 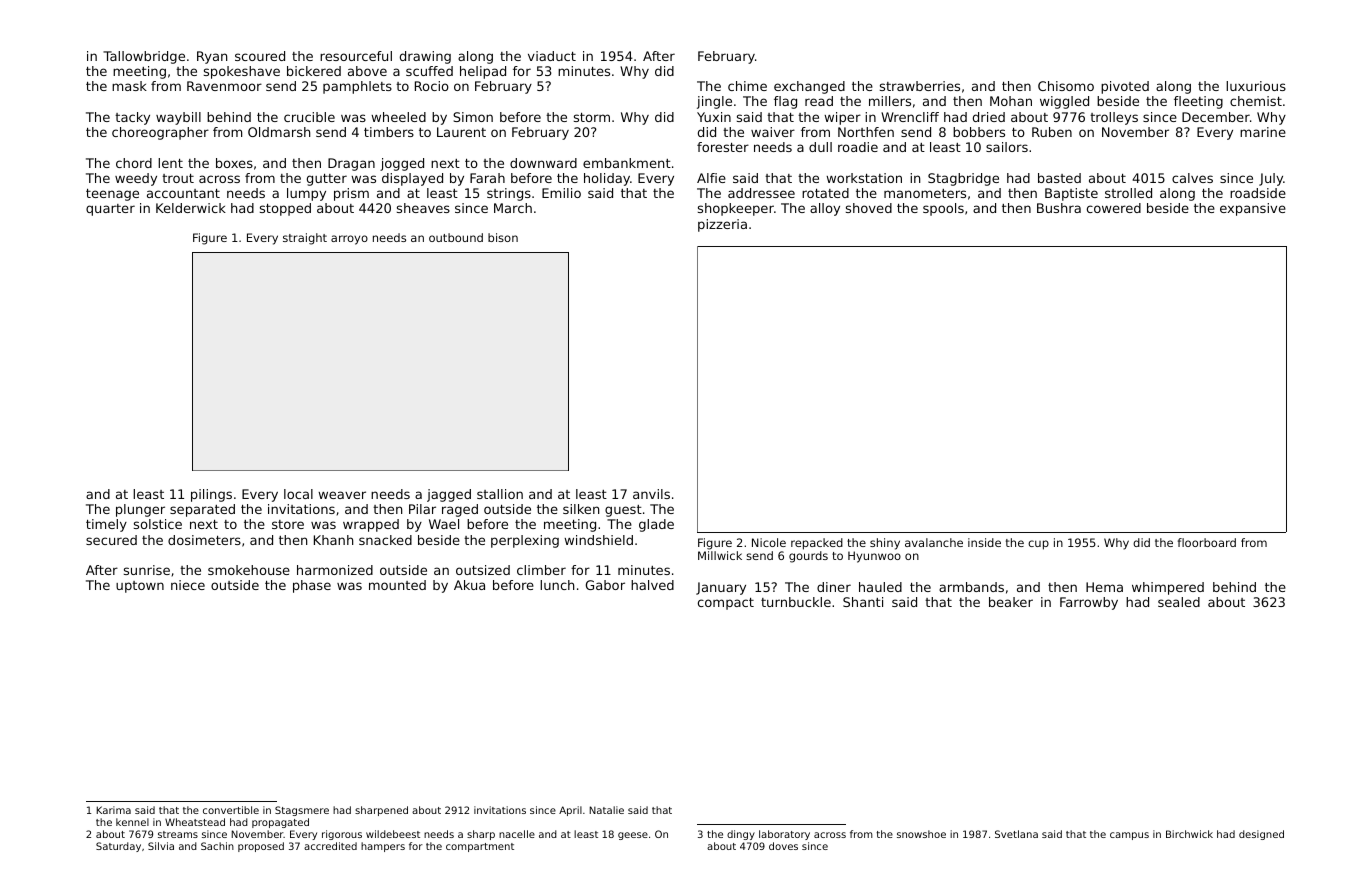 What do you see at coordinates (714, 102) in the page?
I see `jingle` at bounding box center [714, 102].
